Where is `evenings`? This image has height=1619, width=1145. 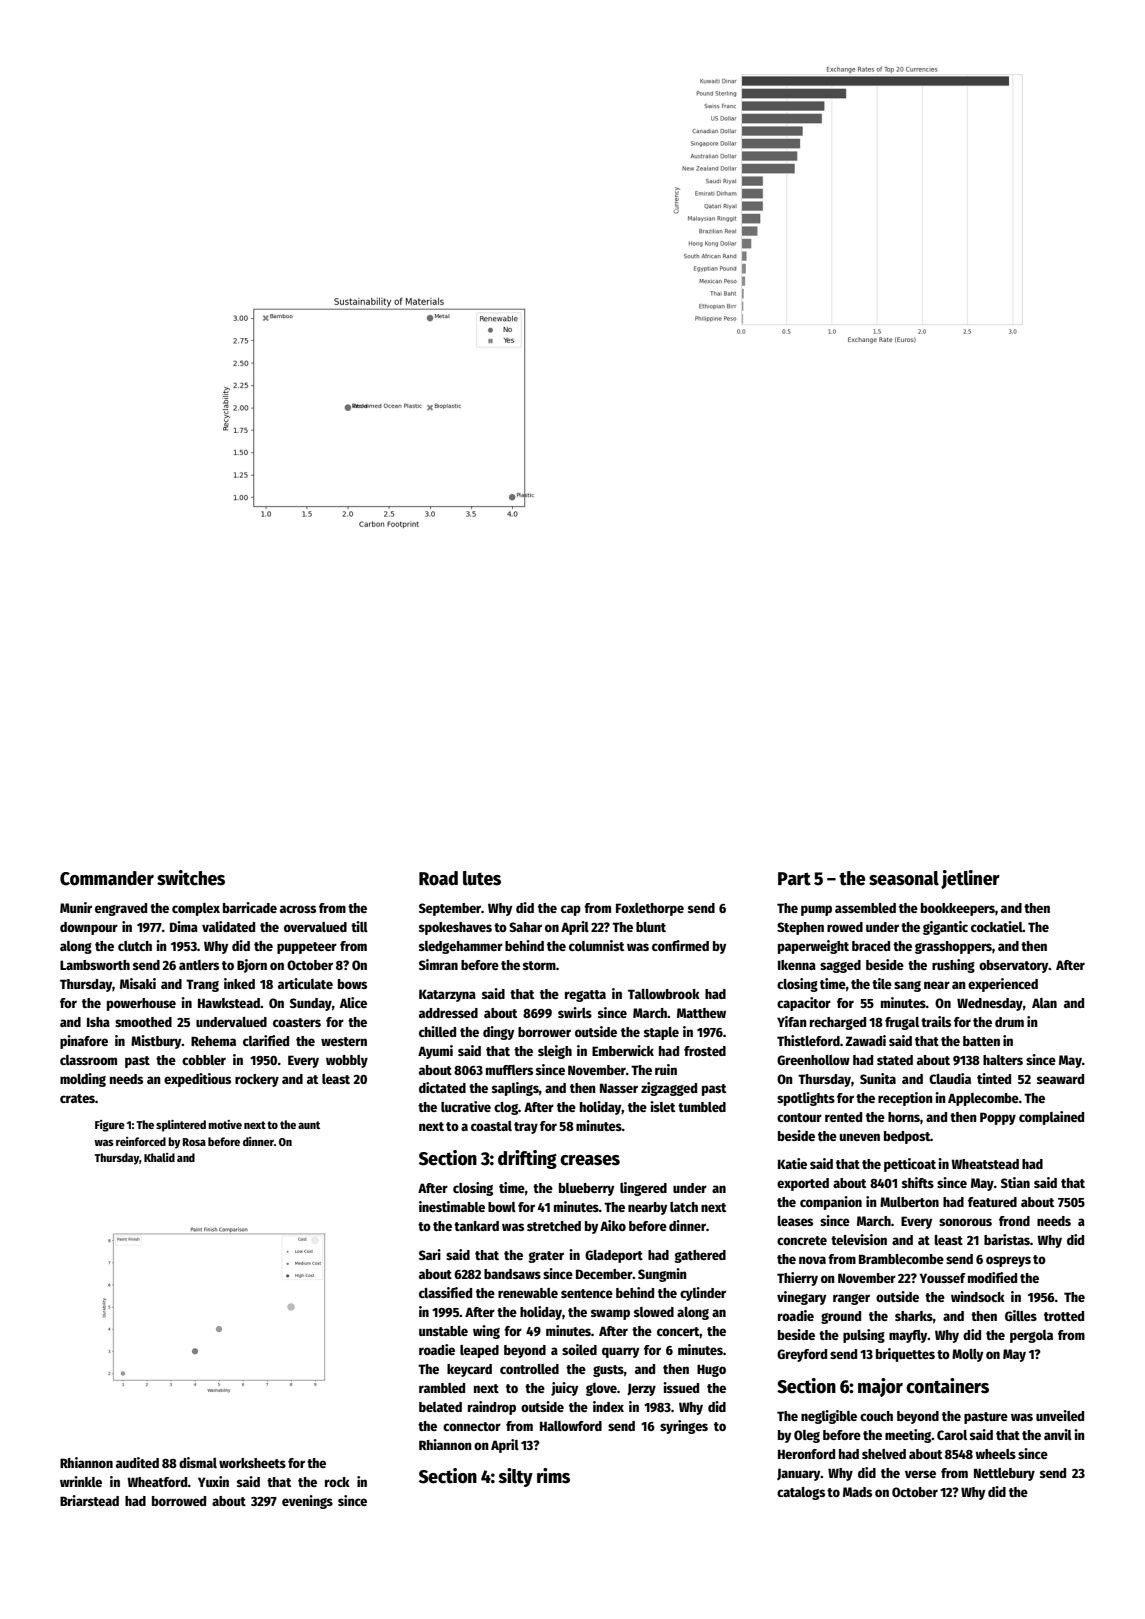
evenings is located at coordinates (307, 1502).
